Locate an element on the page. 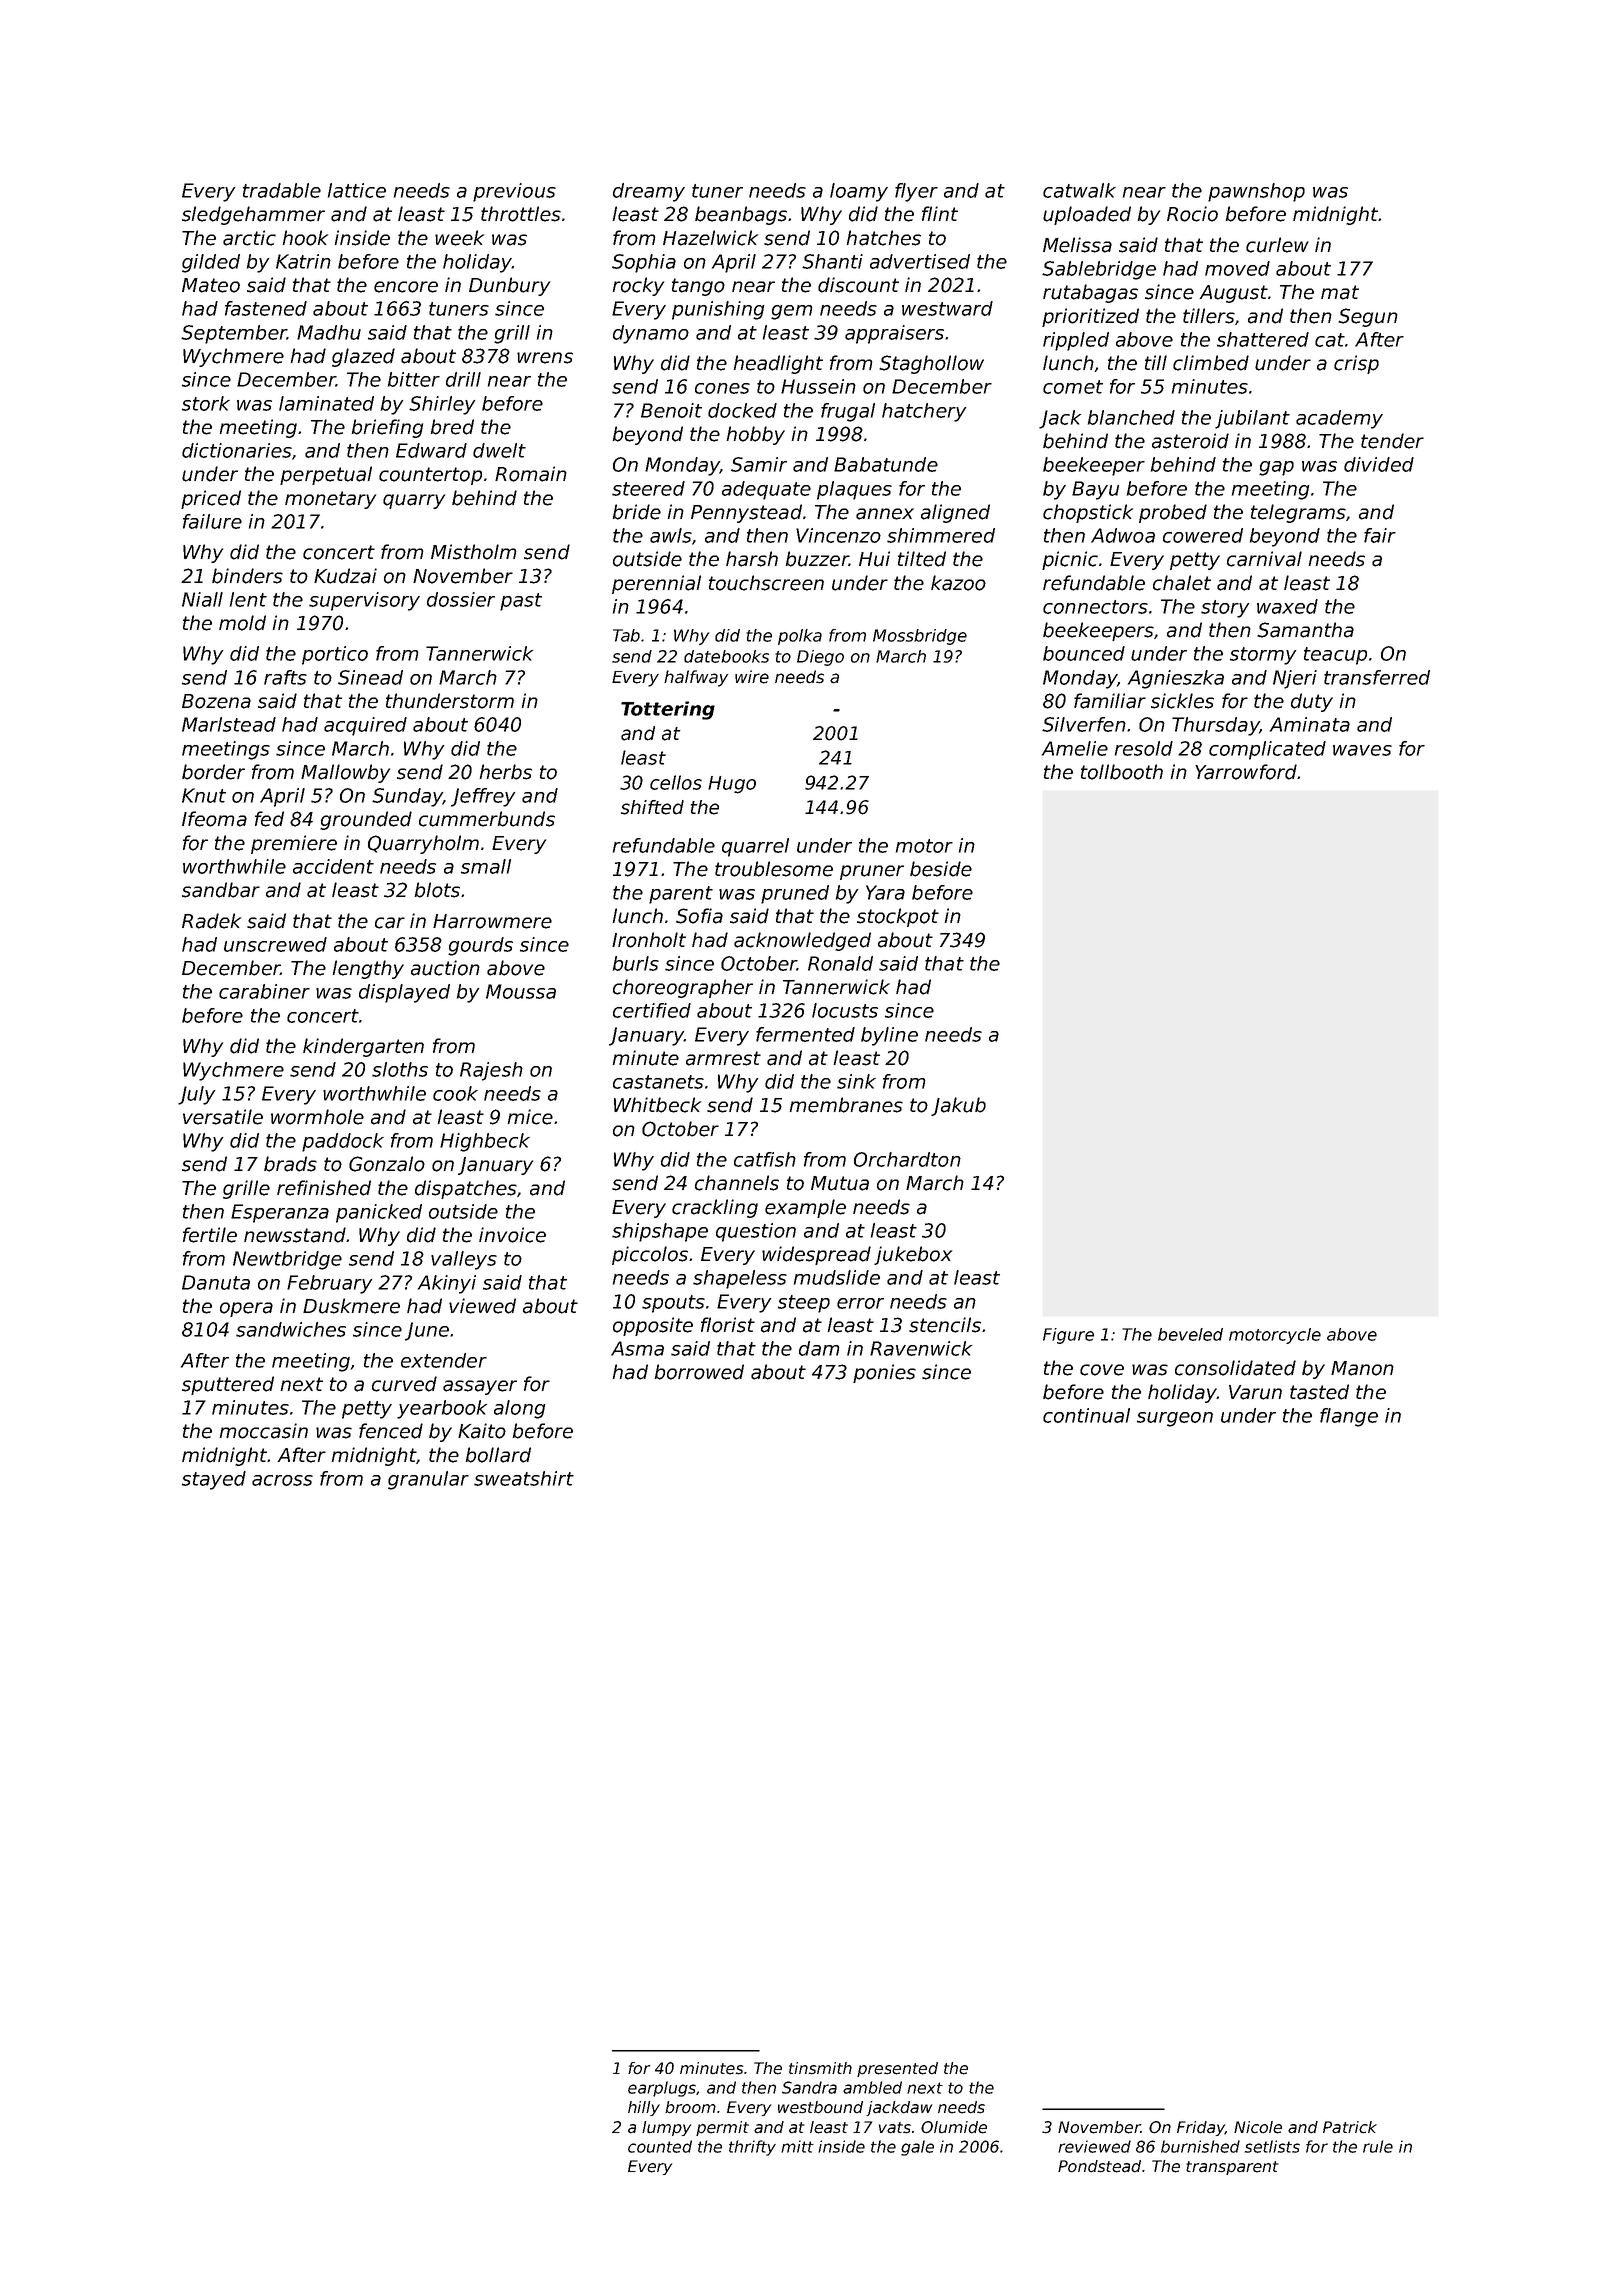  beveled is located at coordinates (1190, 1334).
